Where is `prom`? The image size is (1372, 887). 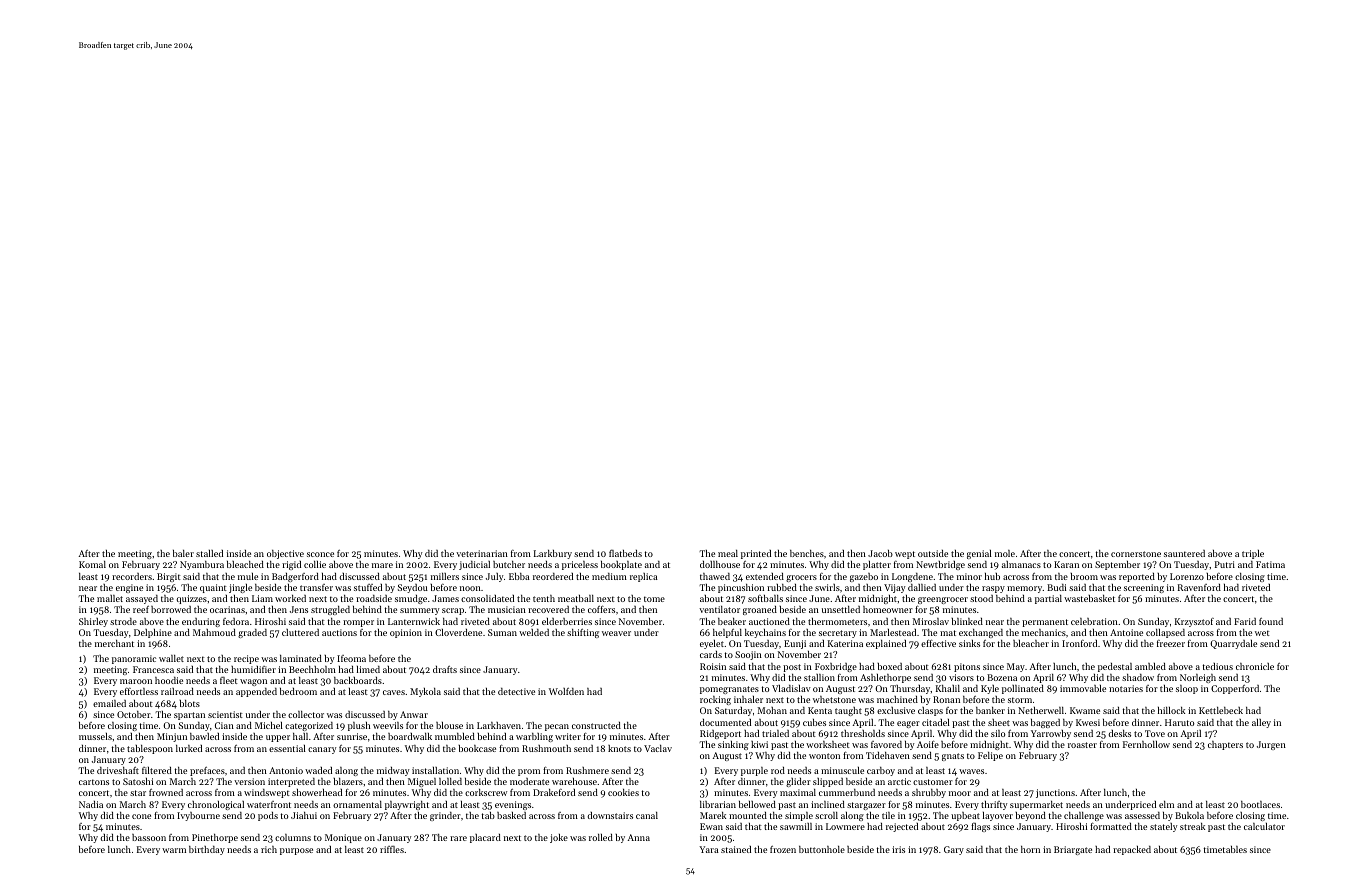 prom is located at coordinates (529, 772).
